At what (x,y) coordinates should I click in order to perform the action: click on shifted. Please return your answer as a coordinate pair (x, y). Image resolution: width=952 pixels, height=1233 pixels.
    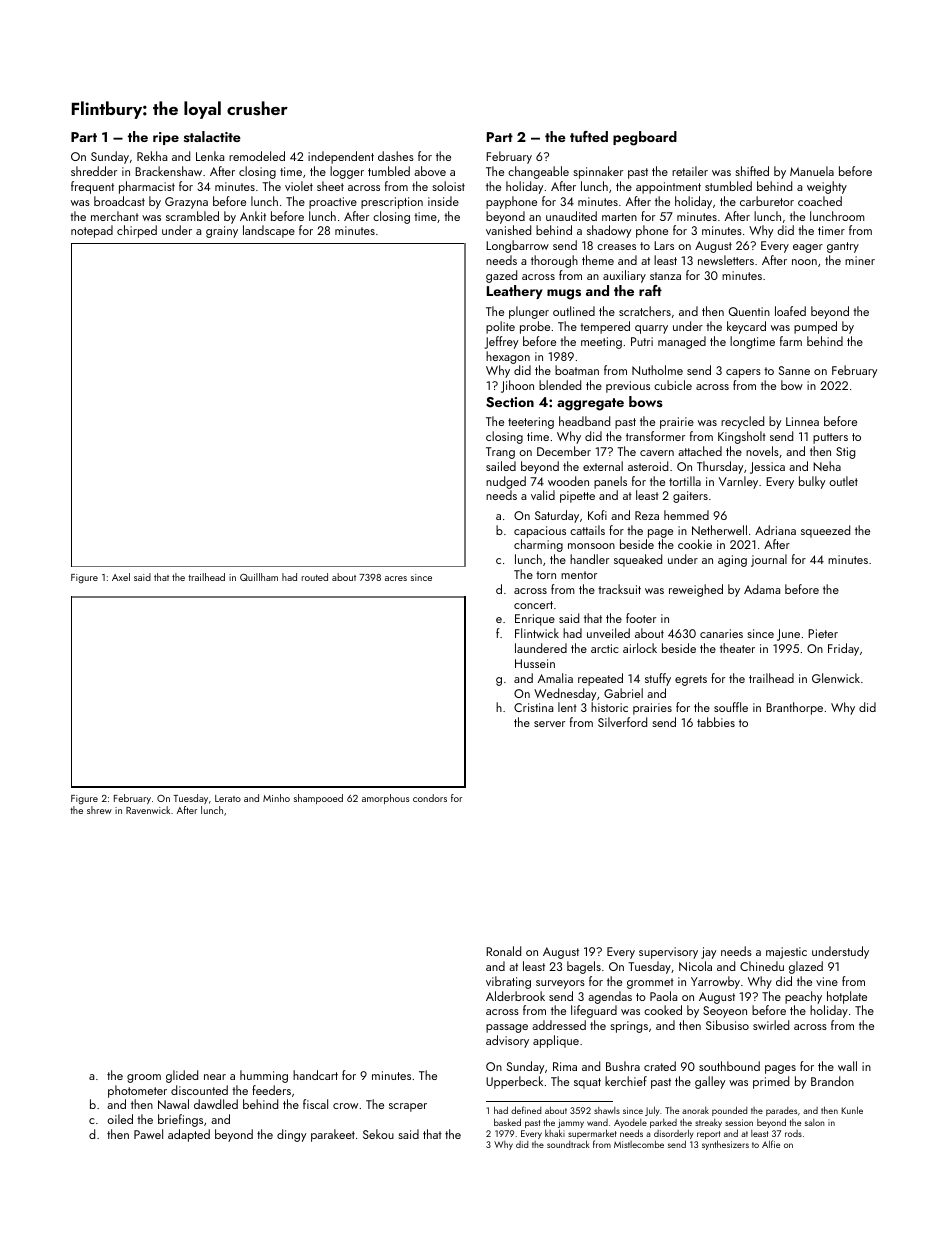
    Looking at the image, I should click on (752, 171).
